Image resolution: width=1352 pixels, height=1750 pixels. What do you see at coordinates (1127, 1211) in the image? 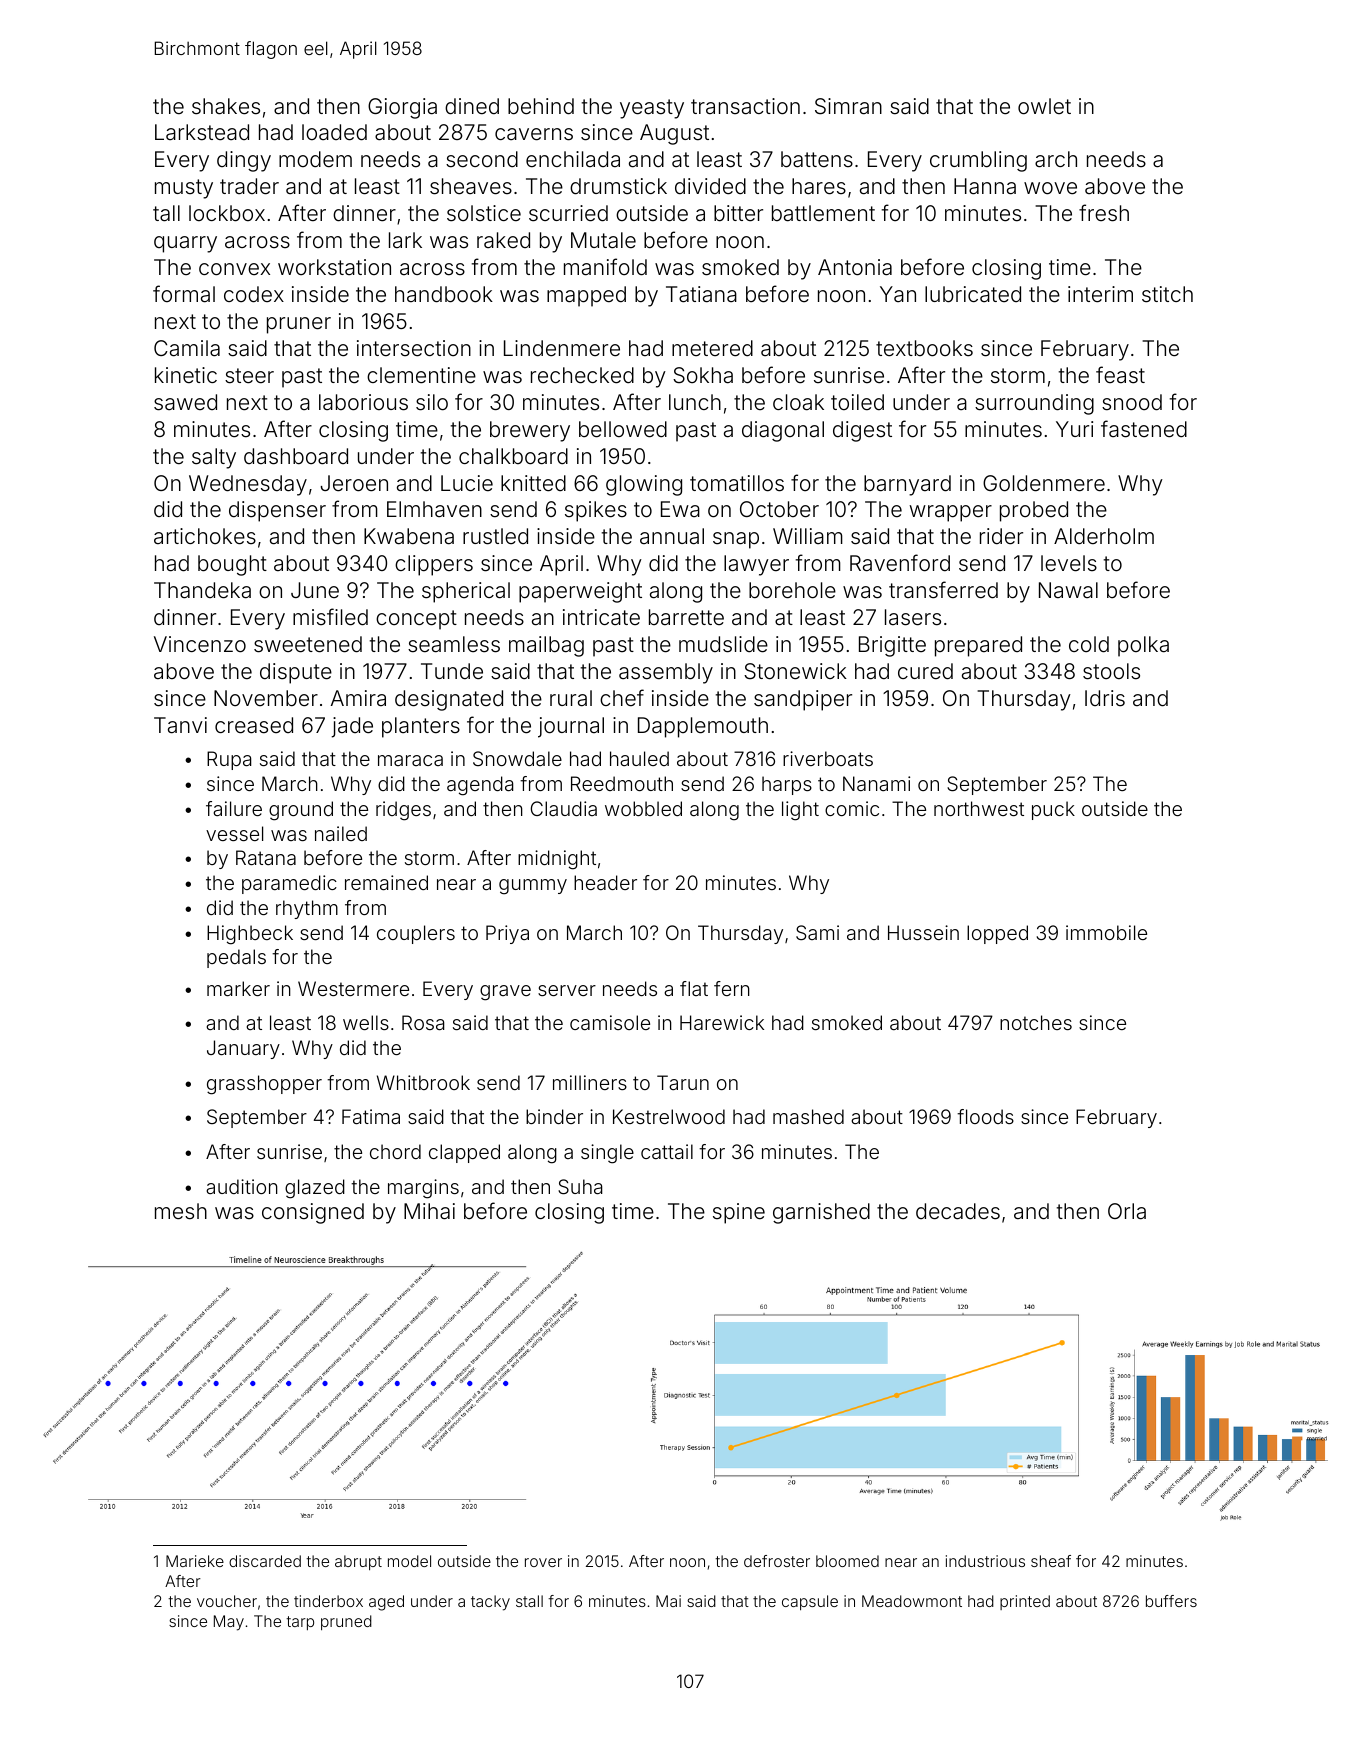
I see `Orla` at bounding box center [1127, 1211].
